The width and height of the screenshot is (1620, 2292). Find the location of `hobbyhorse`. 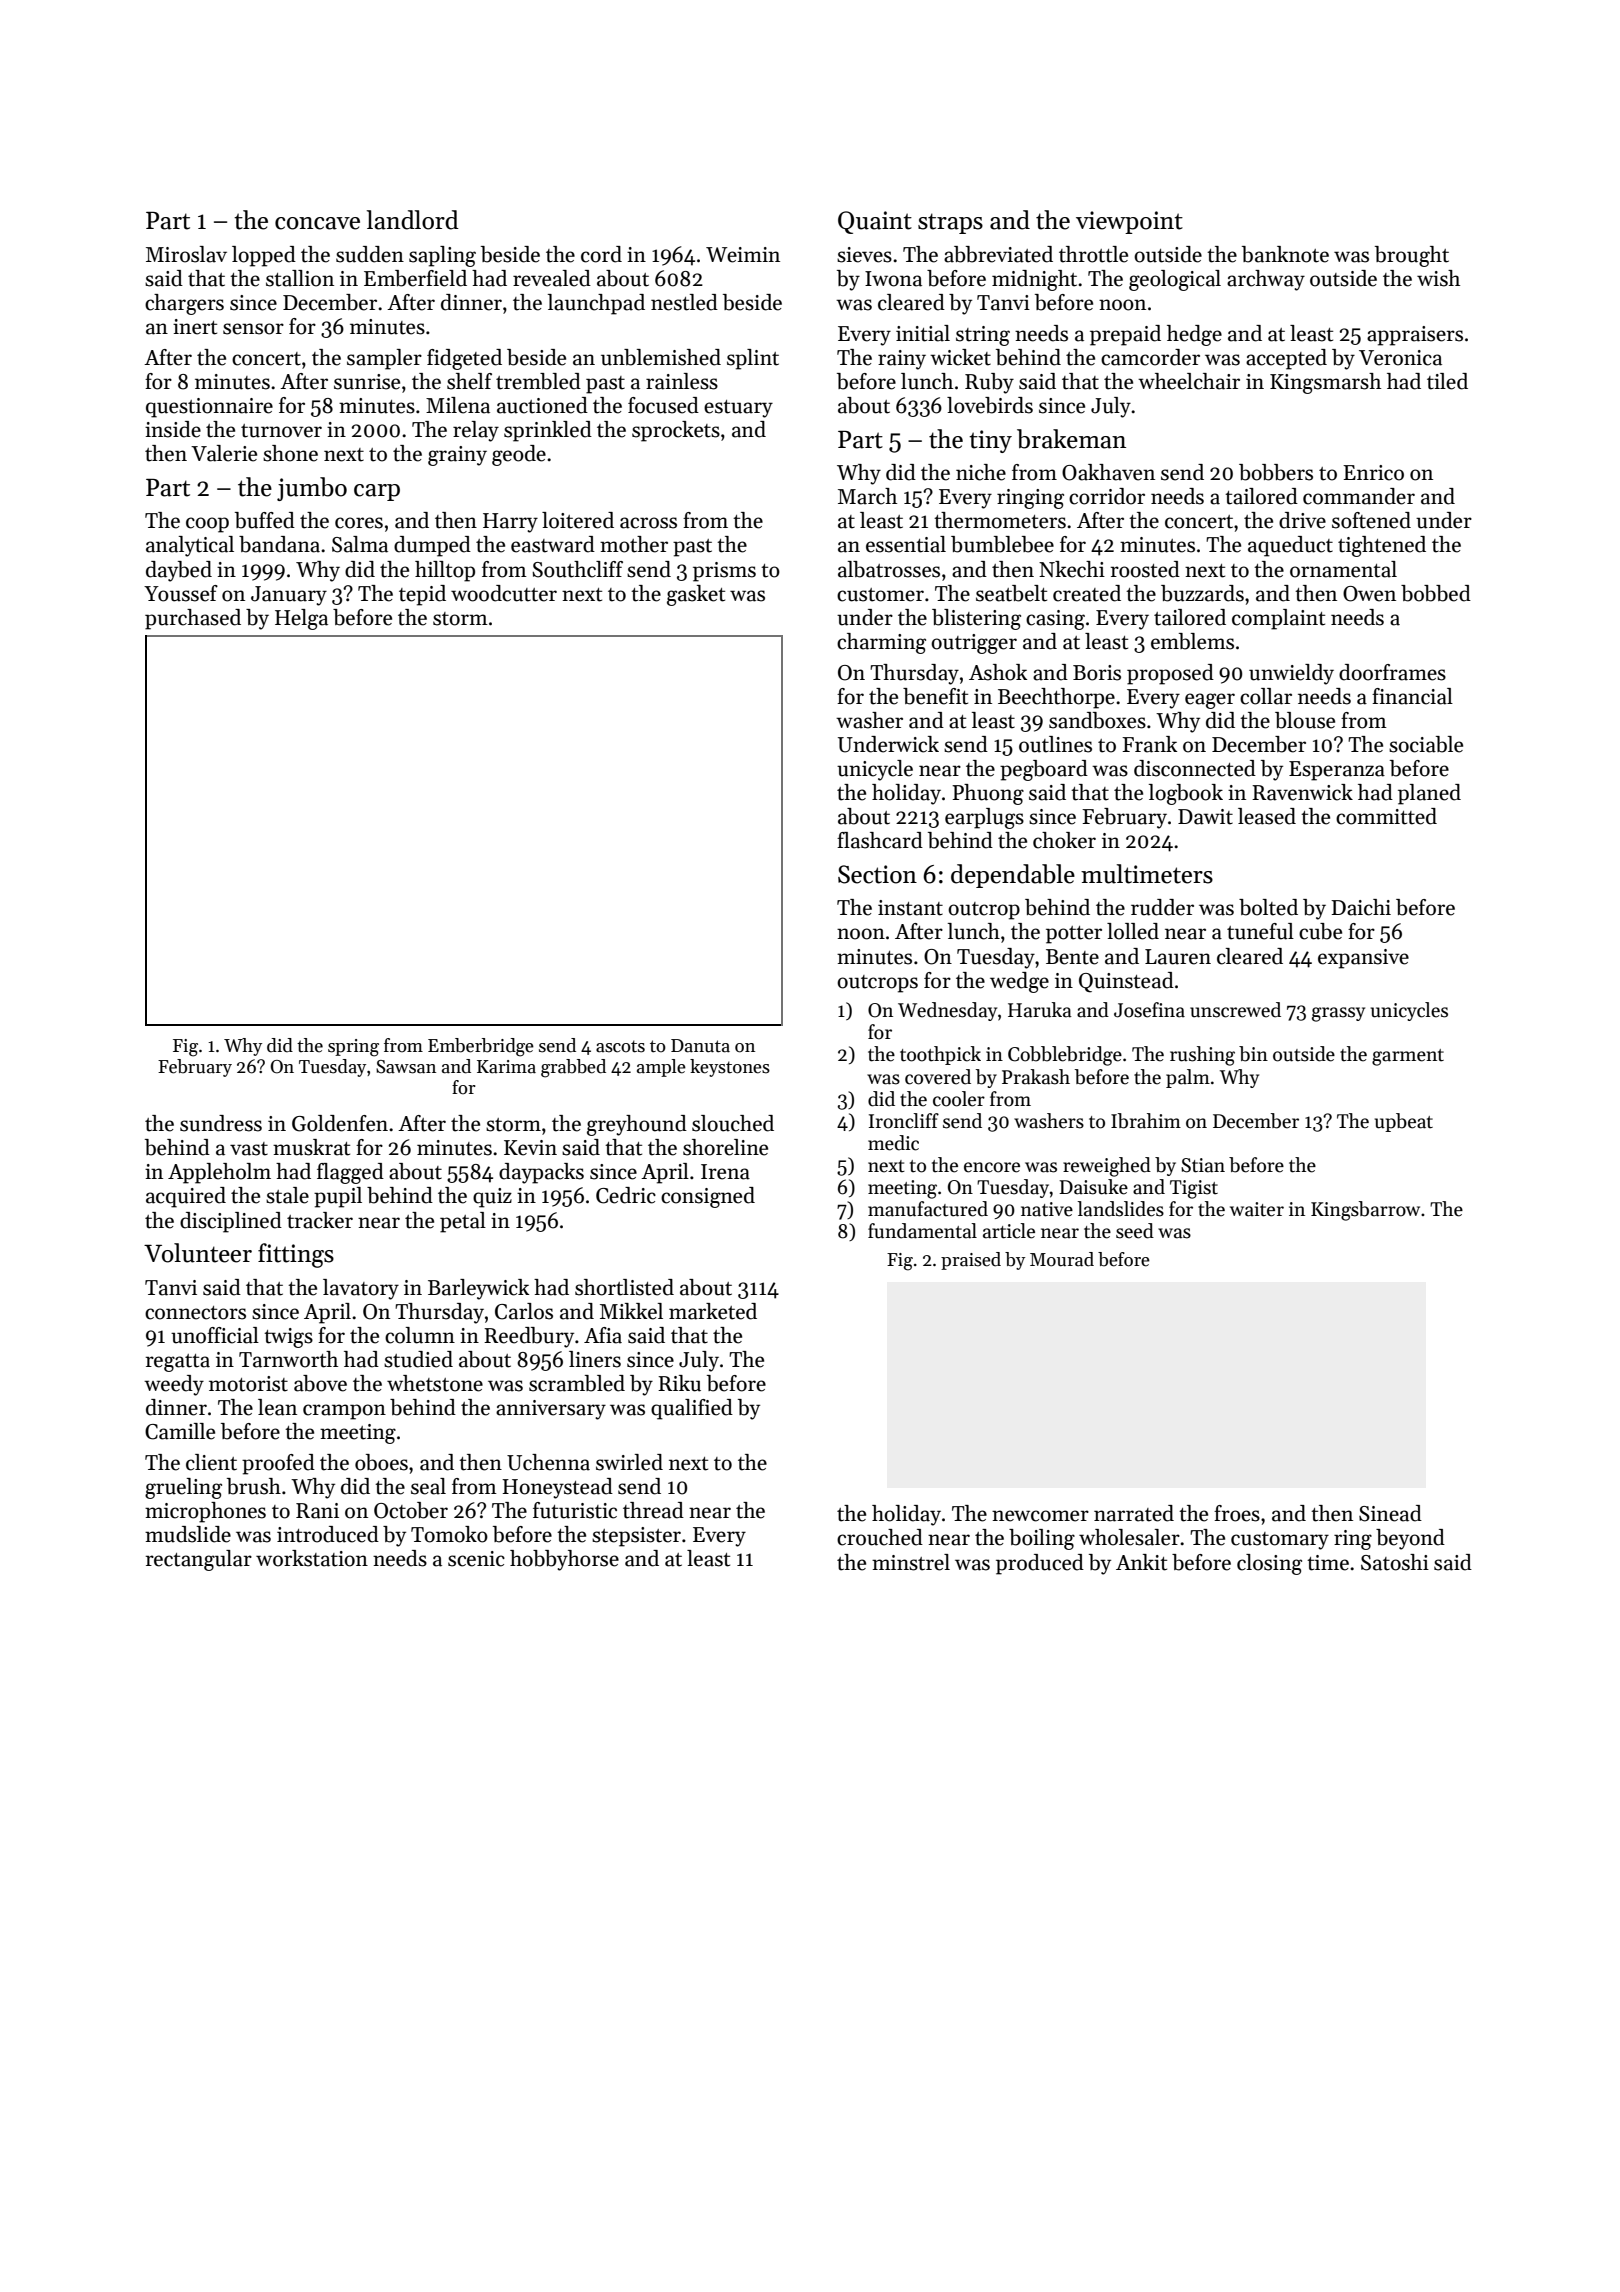

hobbyhorse is located at coordinates (564, 1560).
